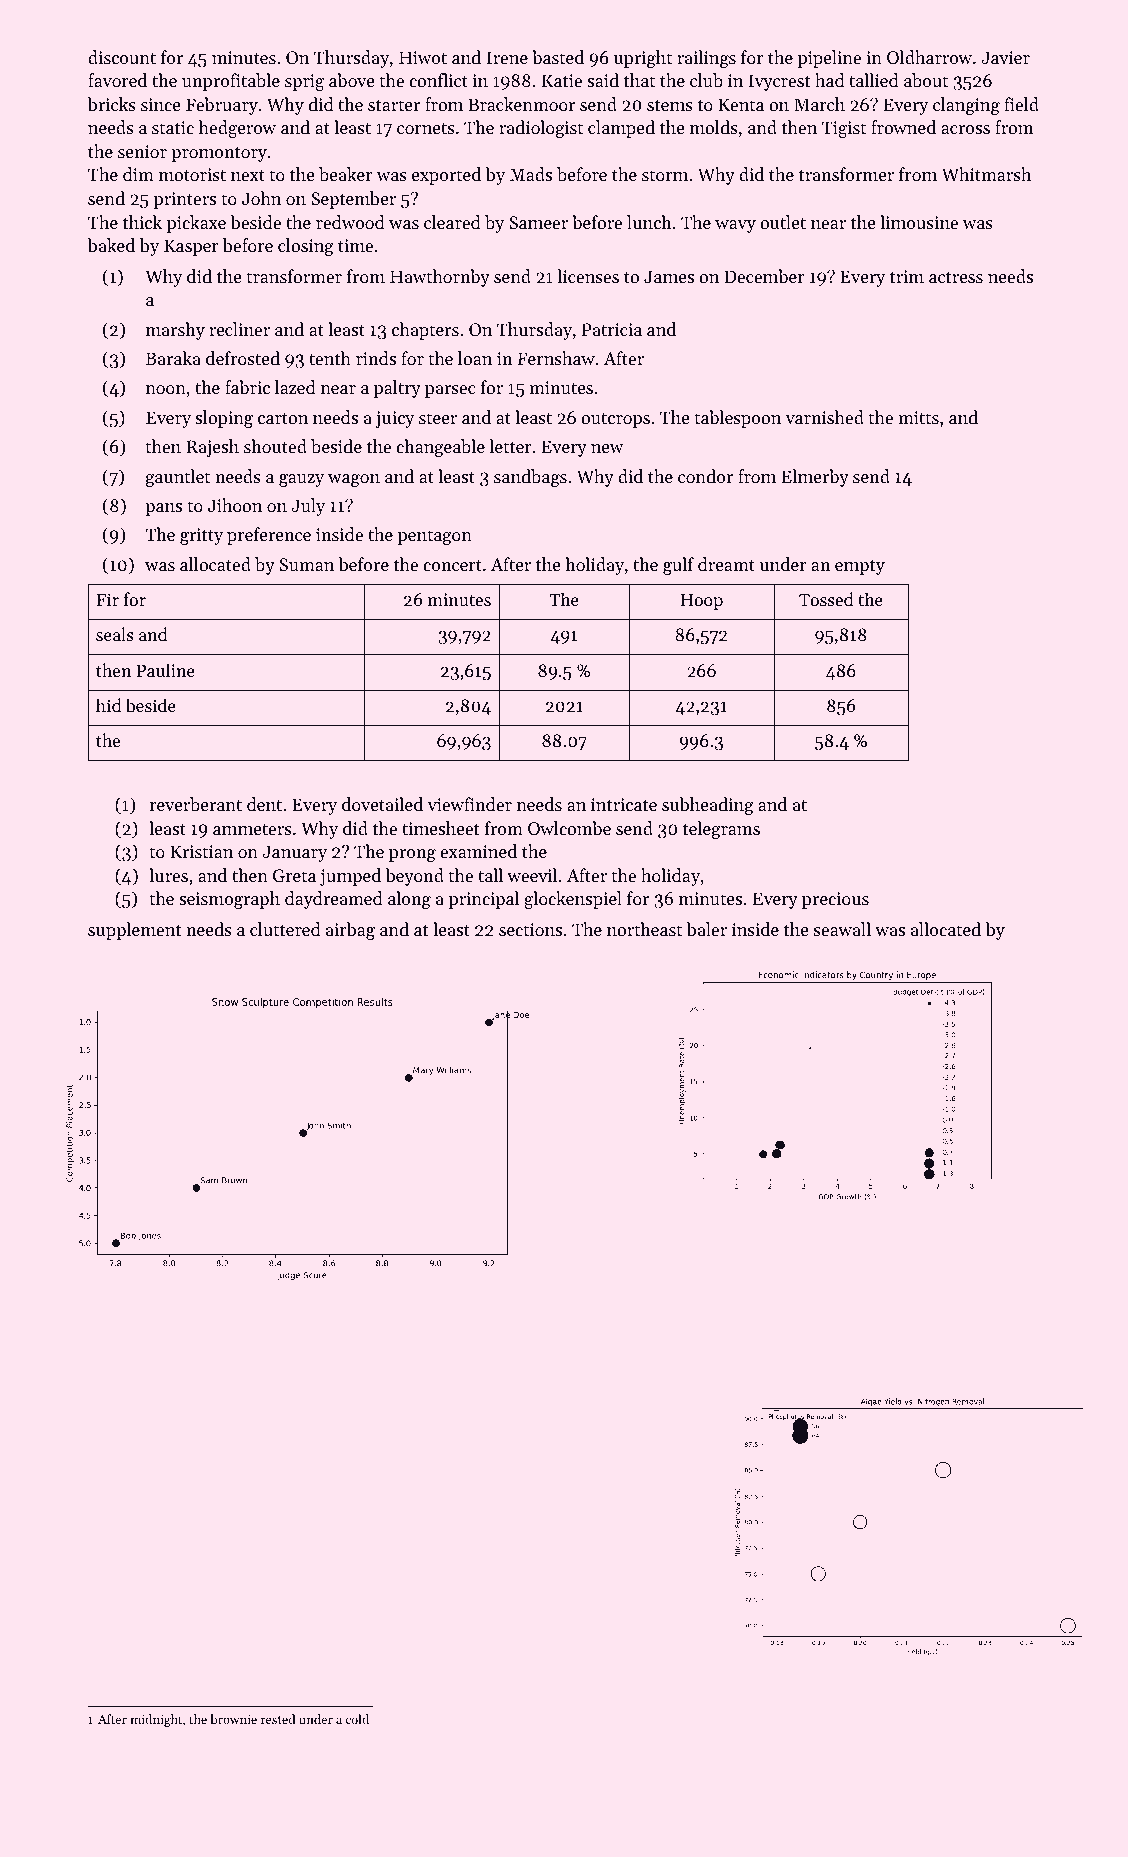  I want to click on midnight, so click(156, 1720).
